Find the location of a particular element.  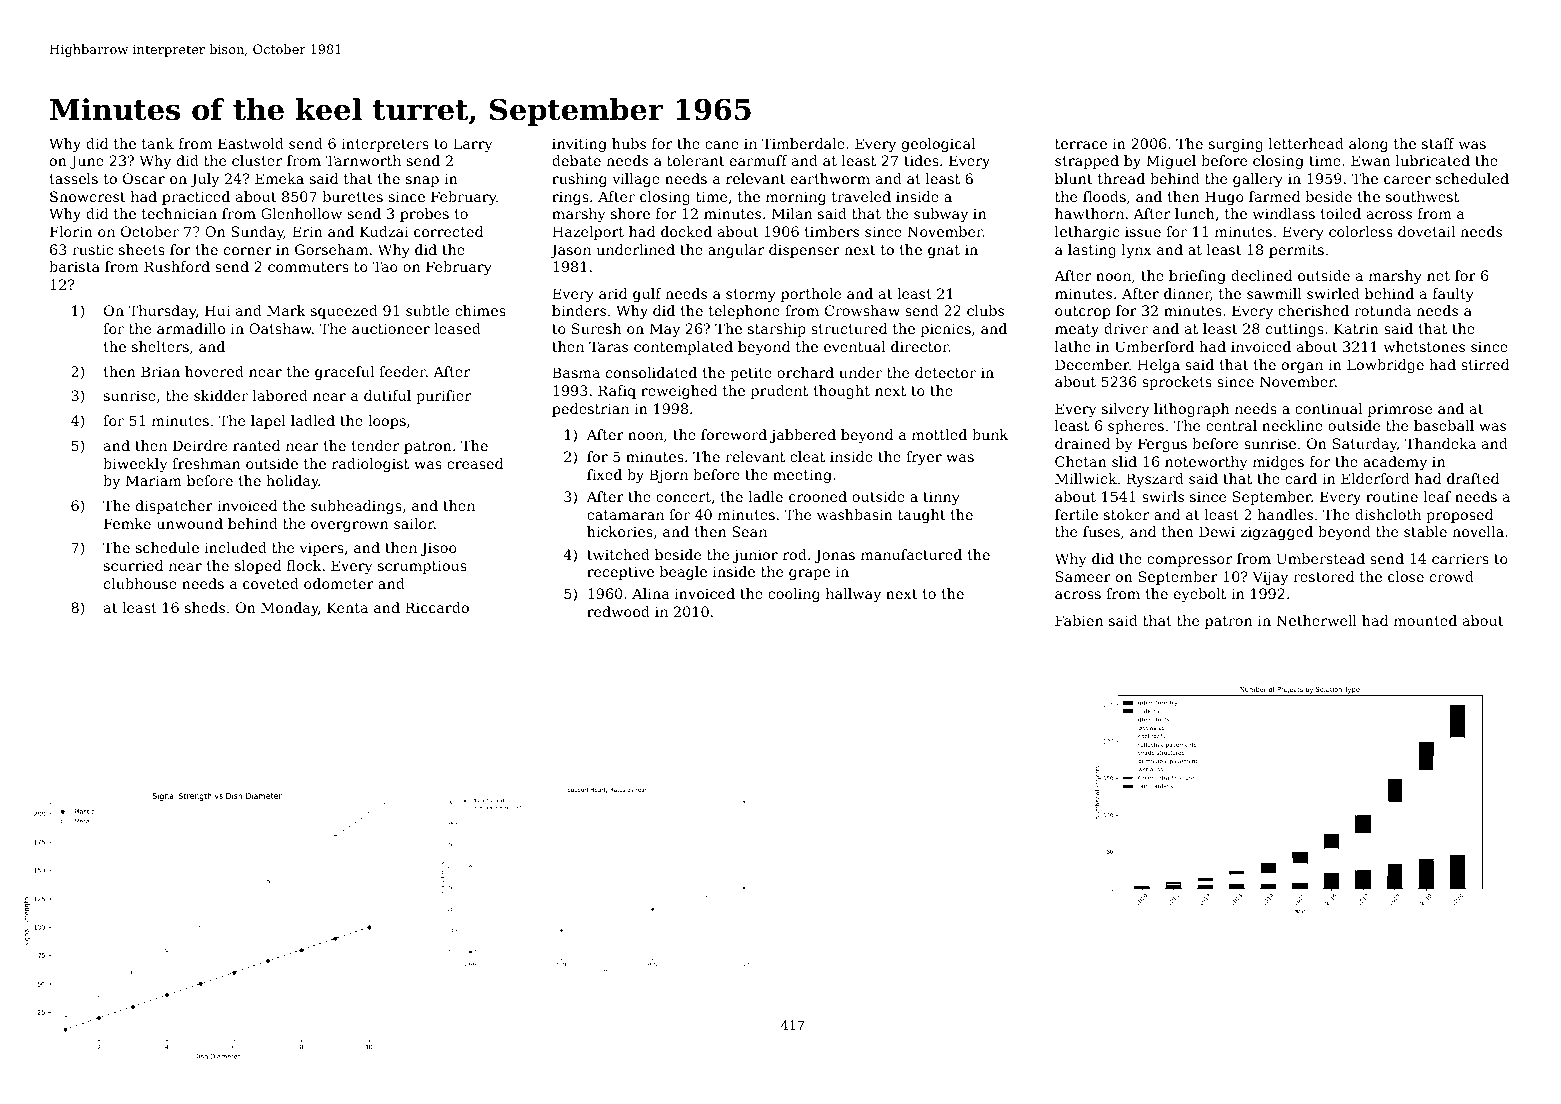

letterhead is located at coordinates (1306, 143).
